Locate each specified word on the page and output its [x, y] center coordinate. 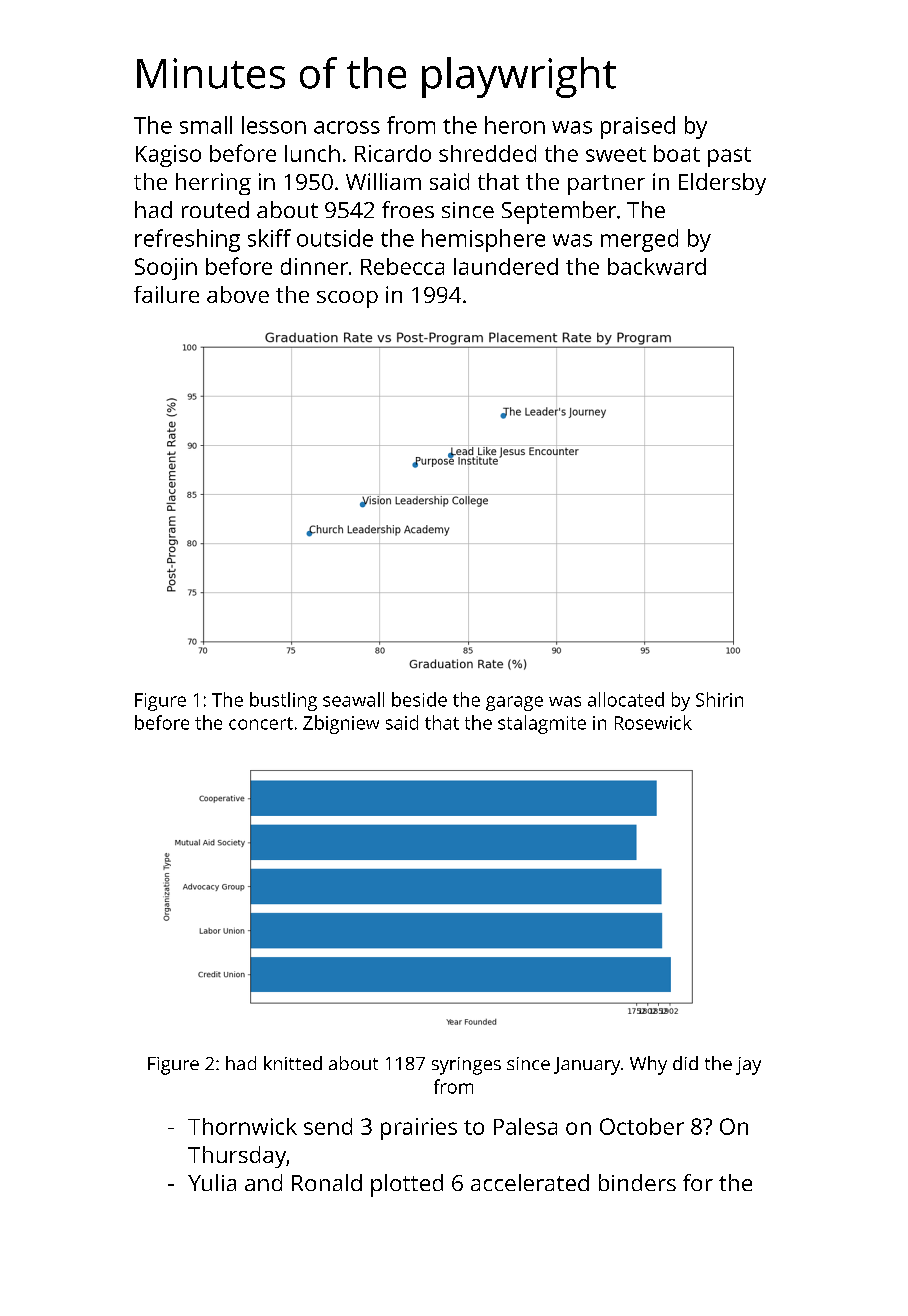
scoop [347, 299]
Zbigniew [341, 724]
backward [657, 266]
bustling [283, 701]
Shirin [719, 699]
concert [261, 723]
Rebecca [402, 266]
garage [514, 703]
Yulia [212, 1182]
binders [637, 1182]
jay [748, 1066]
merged [639, 240]
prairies [419, 1129]
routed [215, 209]
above [238, 294]
